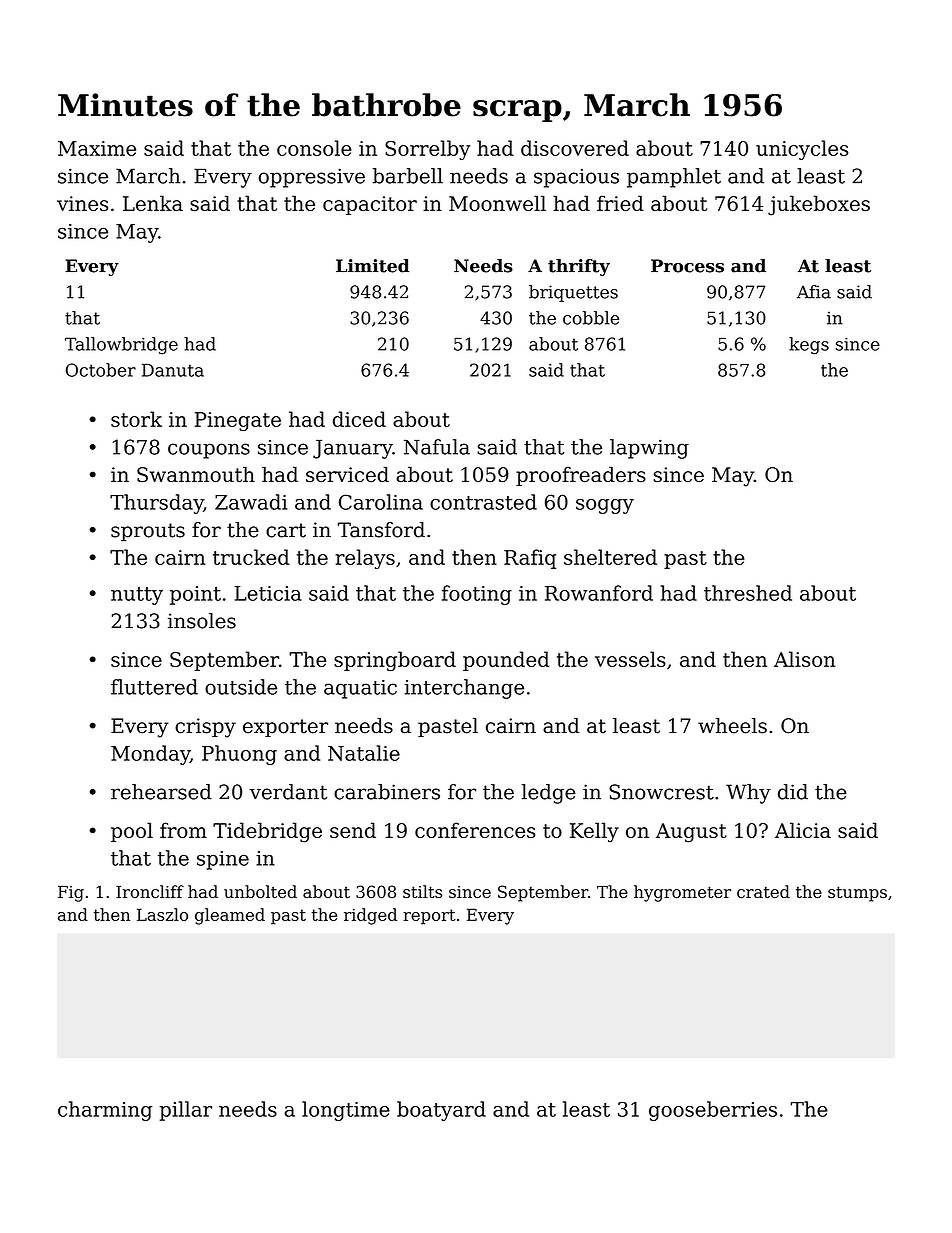 The image size is (952, 1233). I want to click on threshed, so click(748, 593).
